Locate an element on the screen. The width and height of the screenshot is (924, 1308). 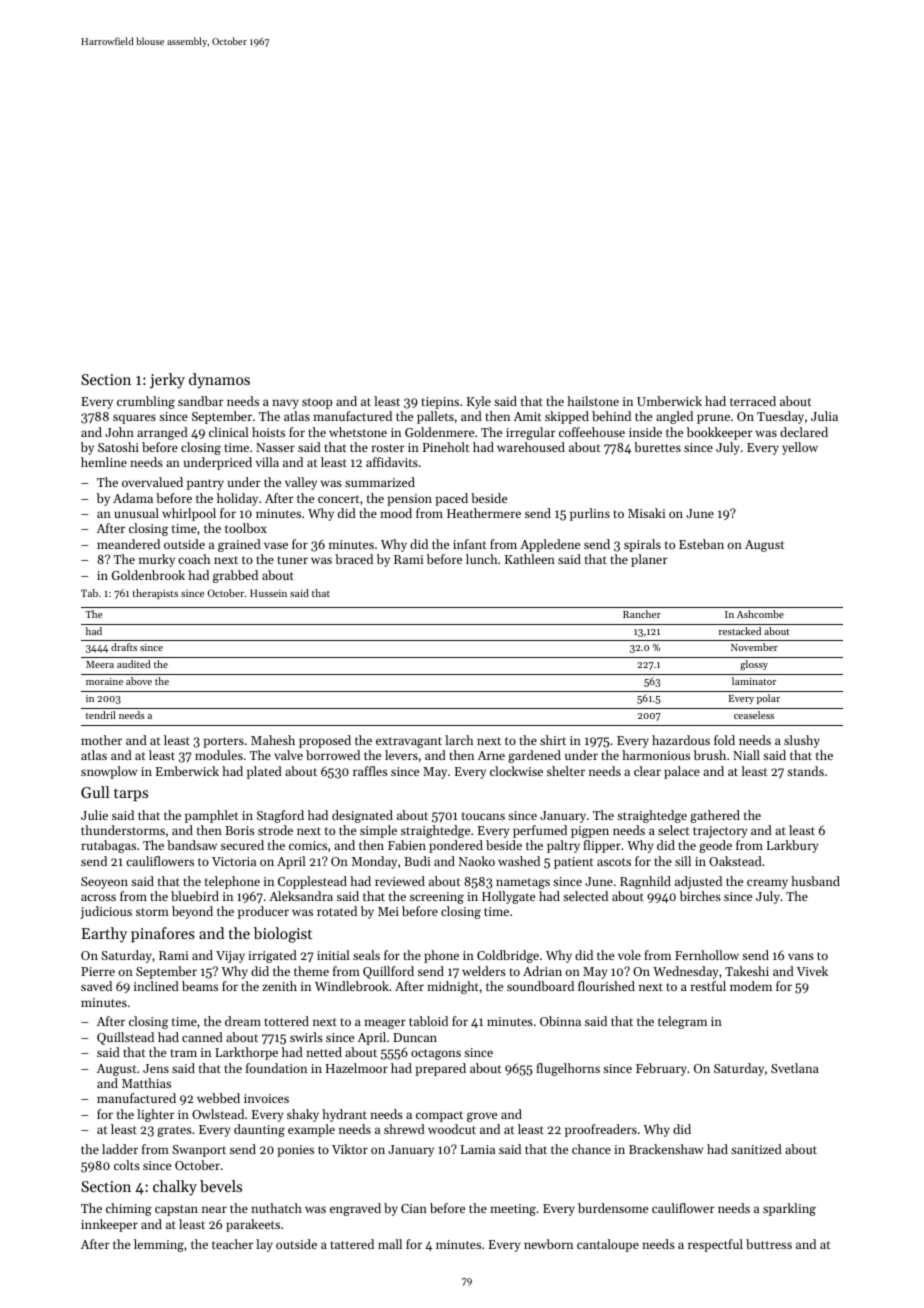
yellow is located at coordinates (800, 448).
